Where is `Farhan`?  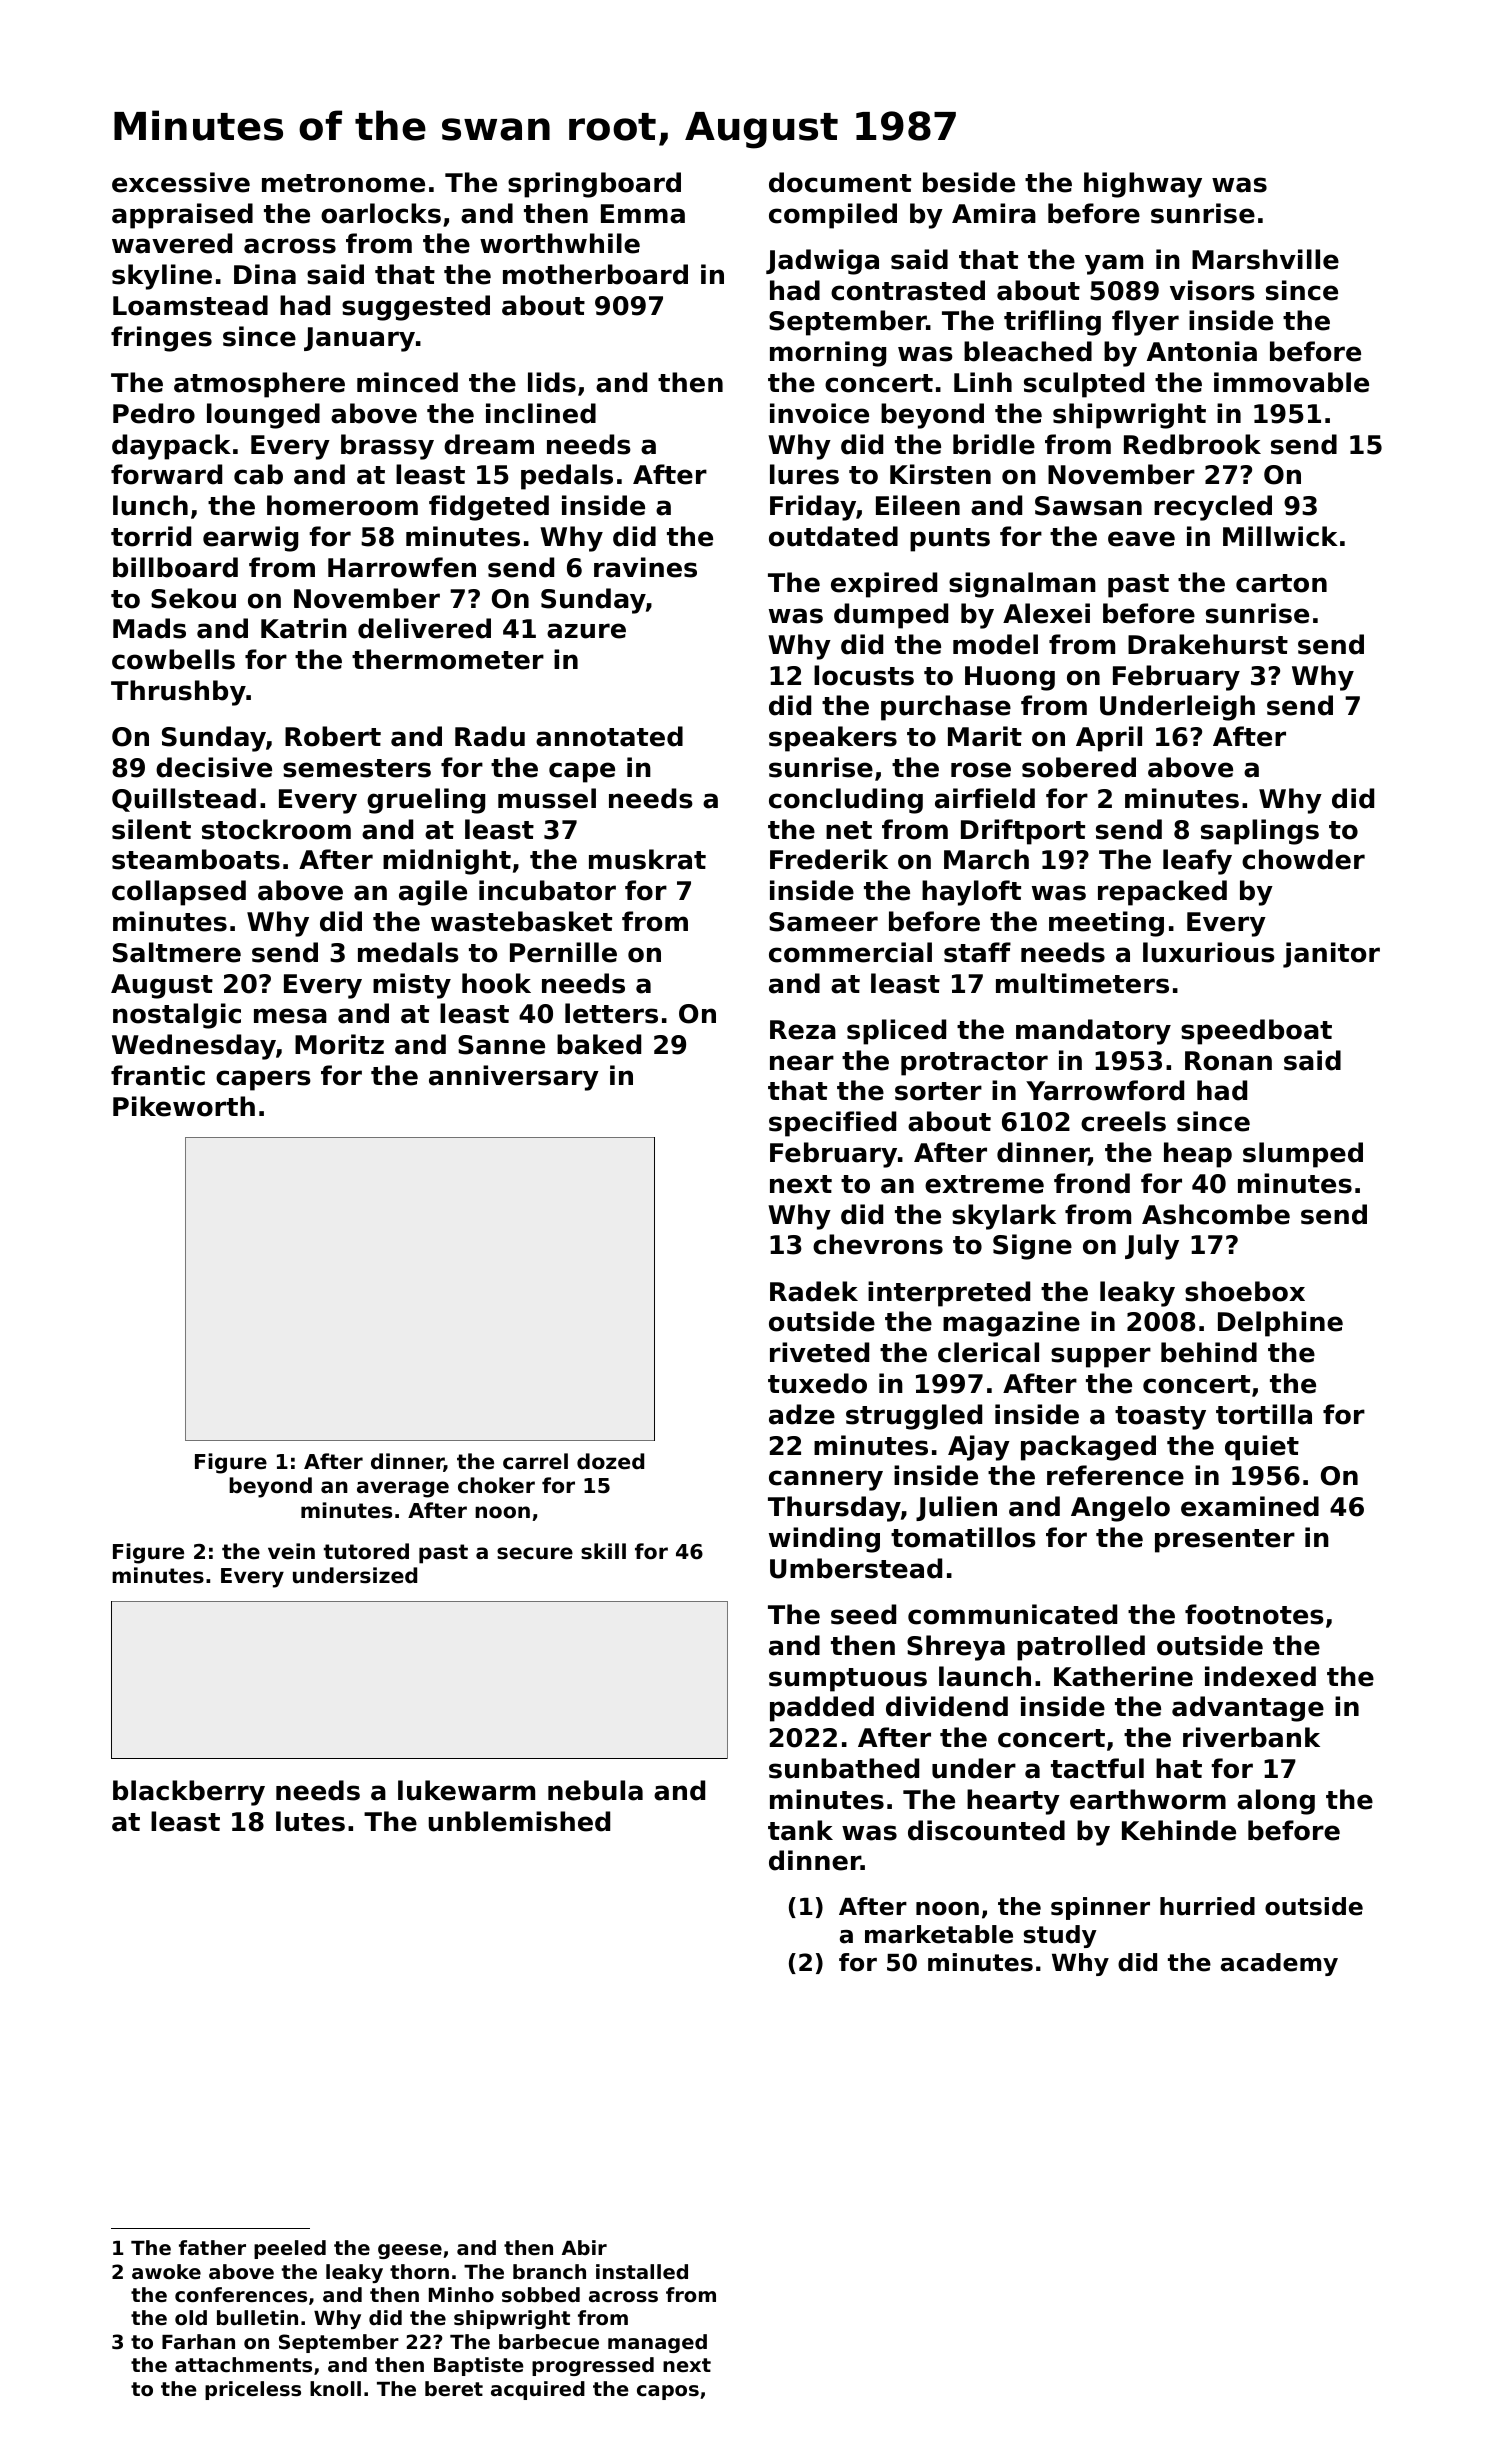
Farhan is located at coordinates (198, 2341).
